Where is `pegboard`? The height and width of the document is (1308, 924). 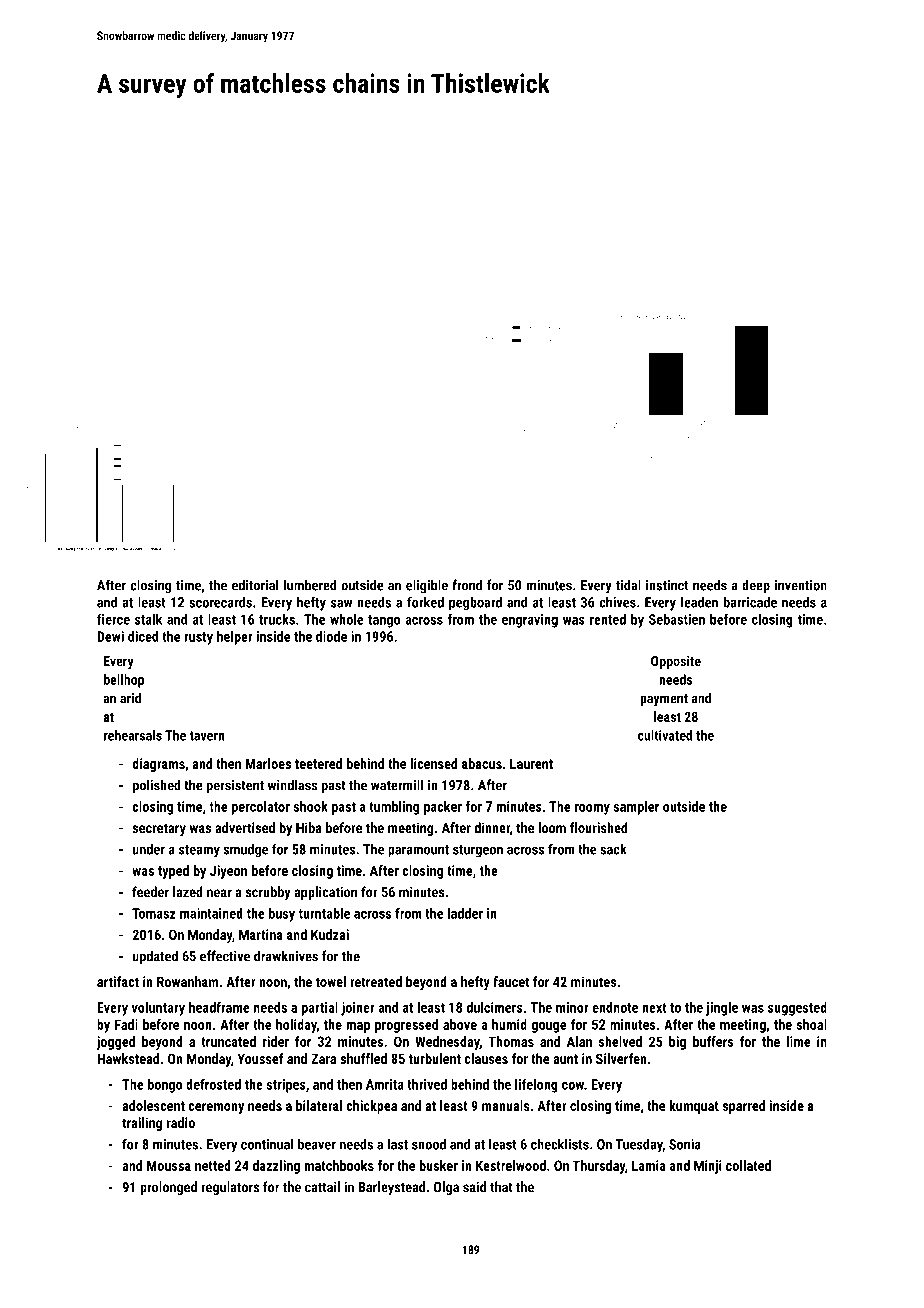
pegboard is located at coordinates (475, 603).
